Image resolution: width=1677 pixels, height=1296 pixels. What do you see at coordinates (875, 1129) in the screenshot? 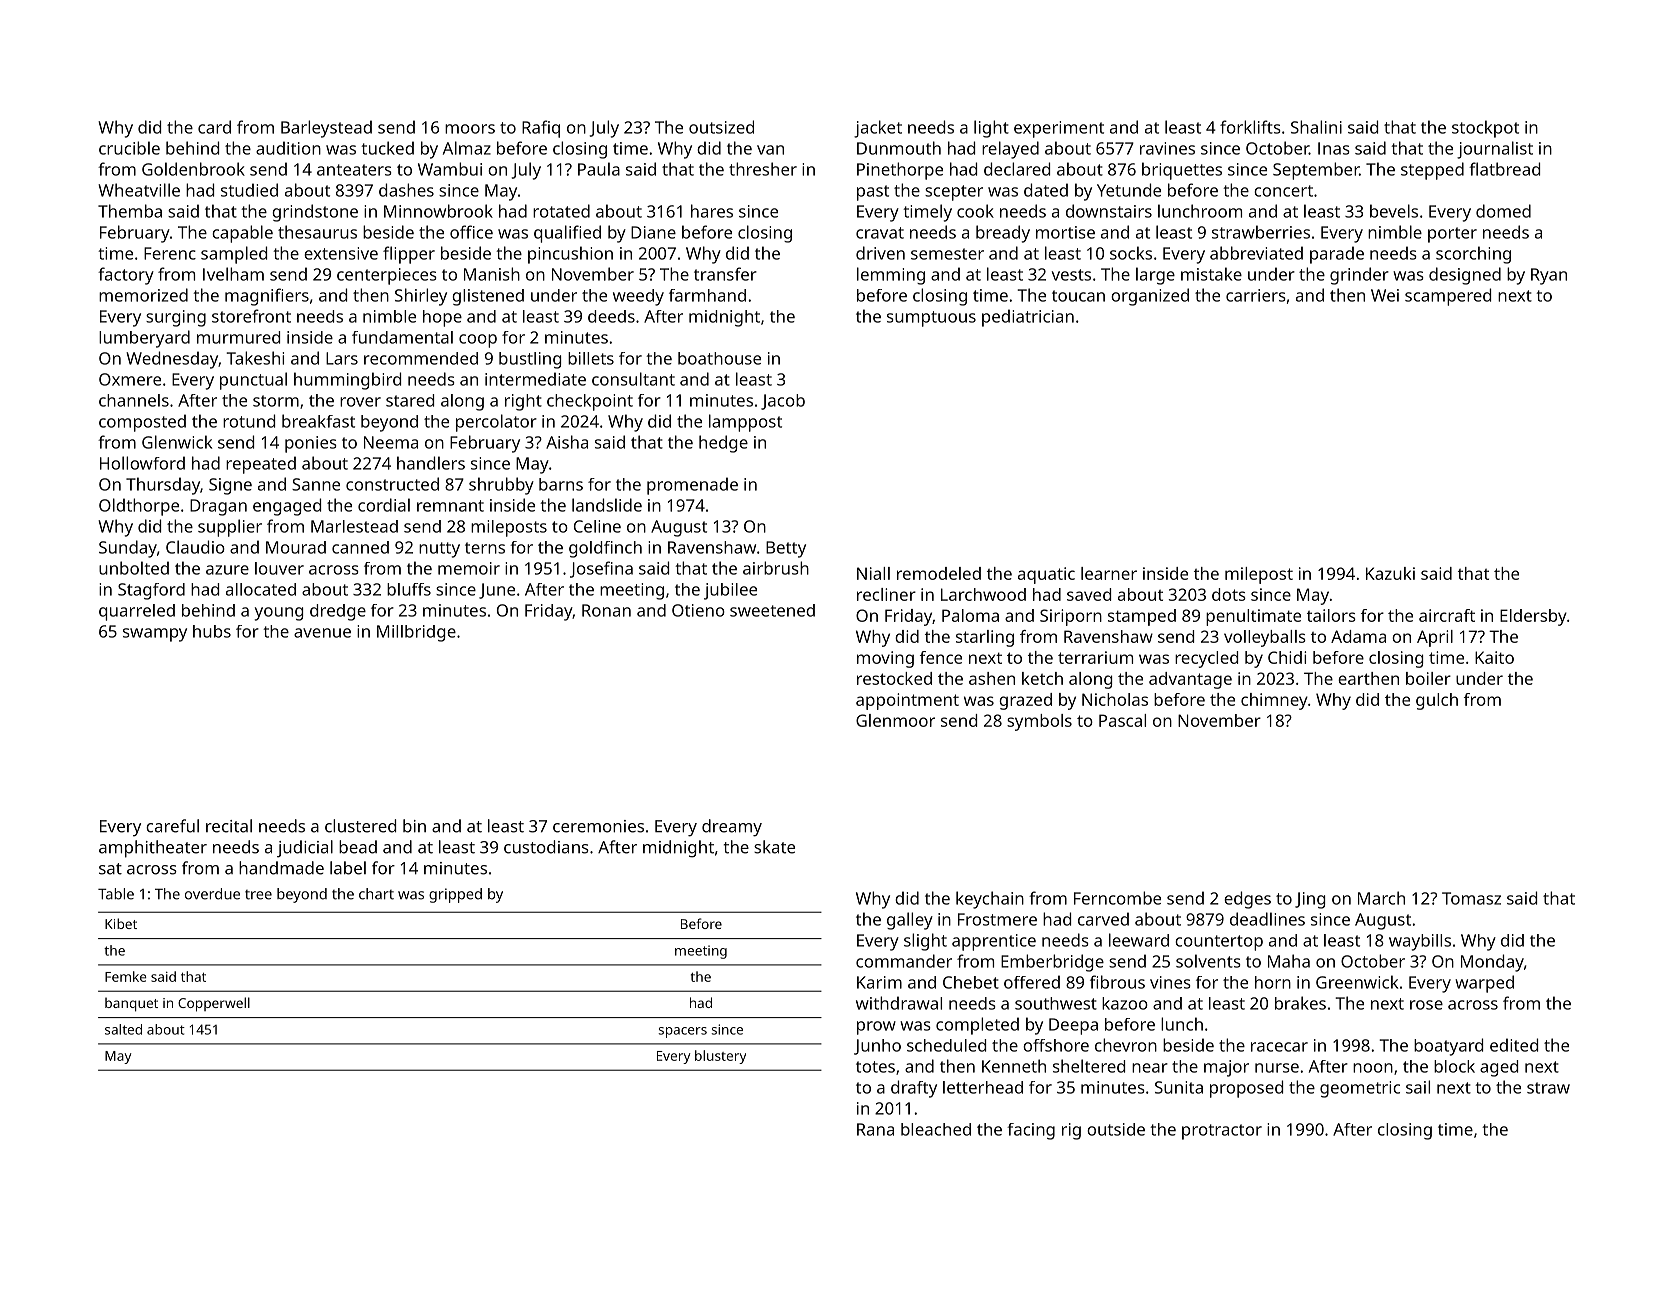
I see `Rana` at bounding box center [875, 1129].
